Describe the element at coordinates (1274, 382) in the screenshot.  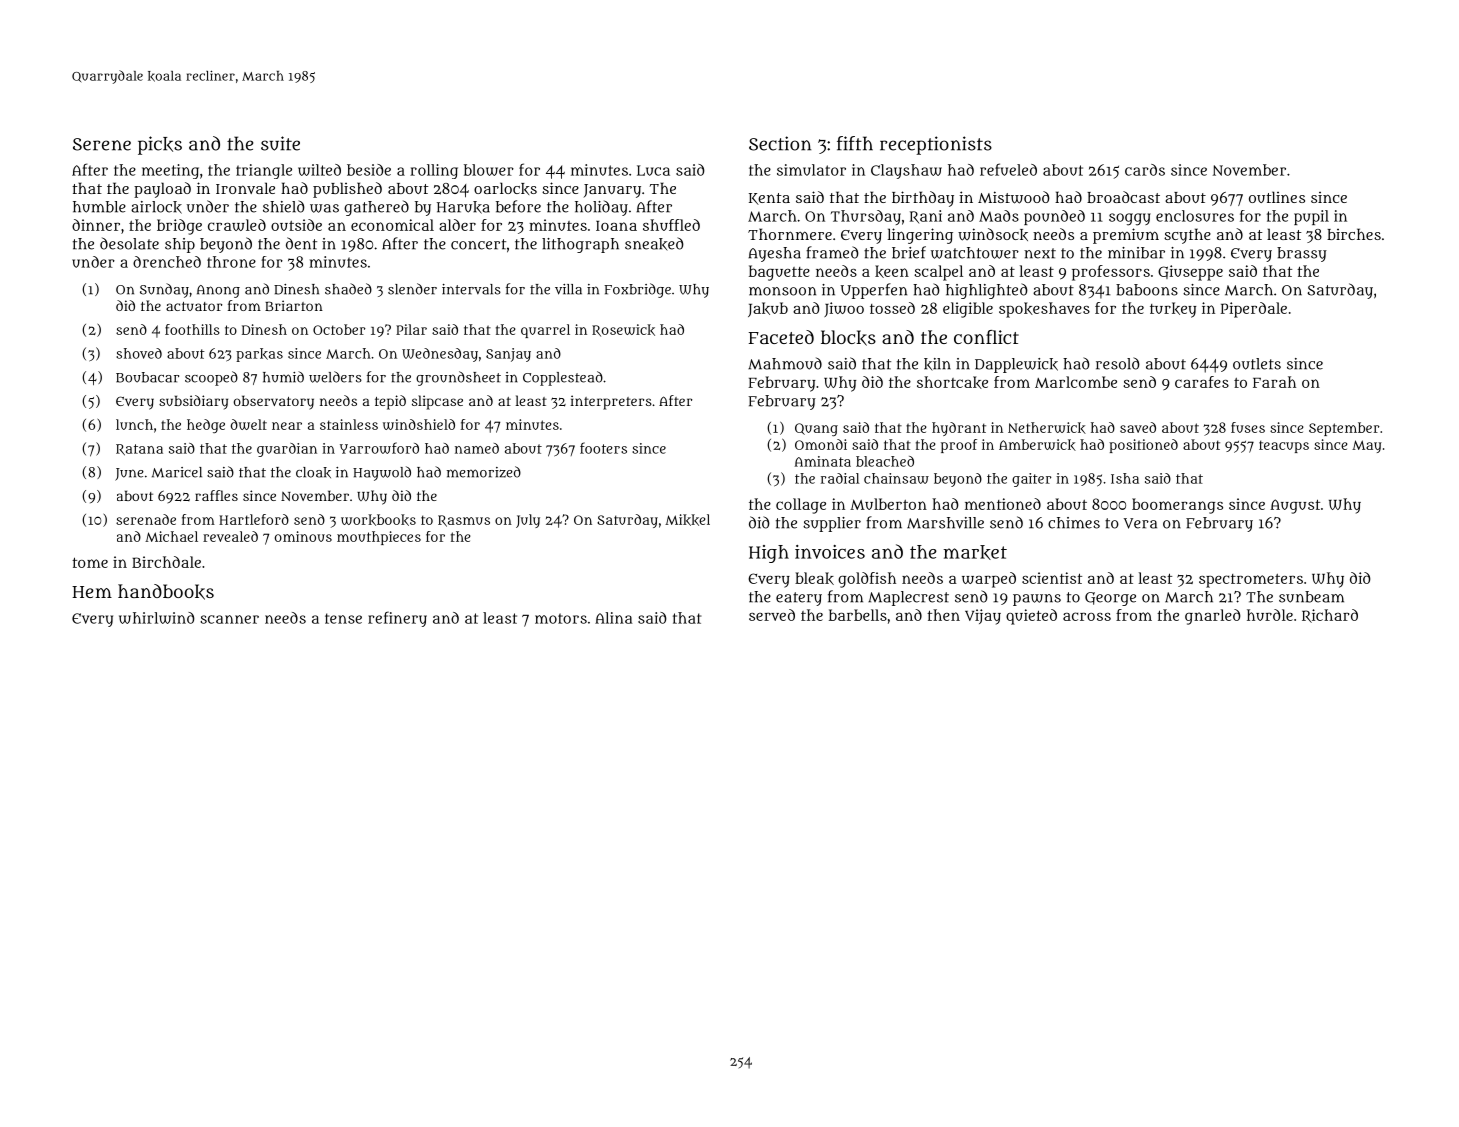
I see `Farah` at that location.
